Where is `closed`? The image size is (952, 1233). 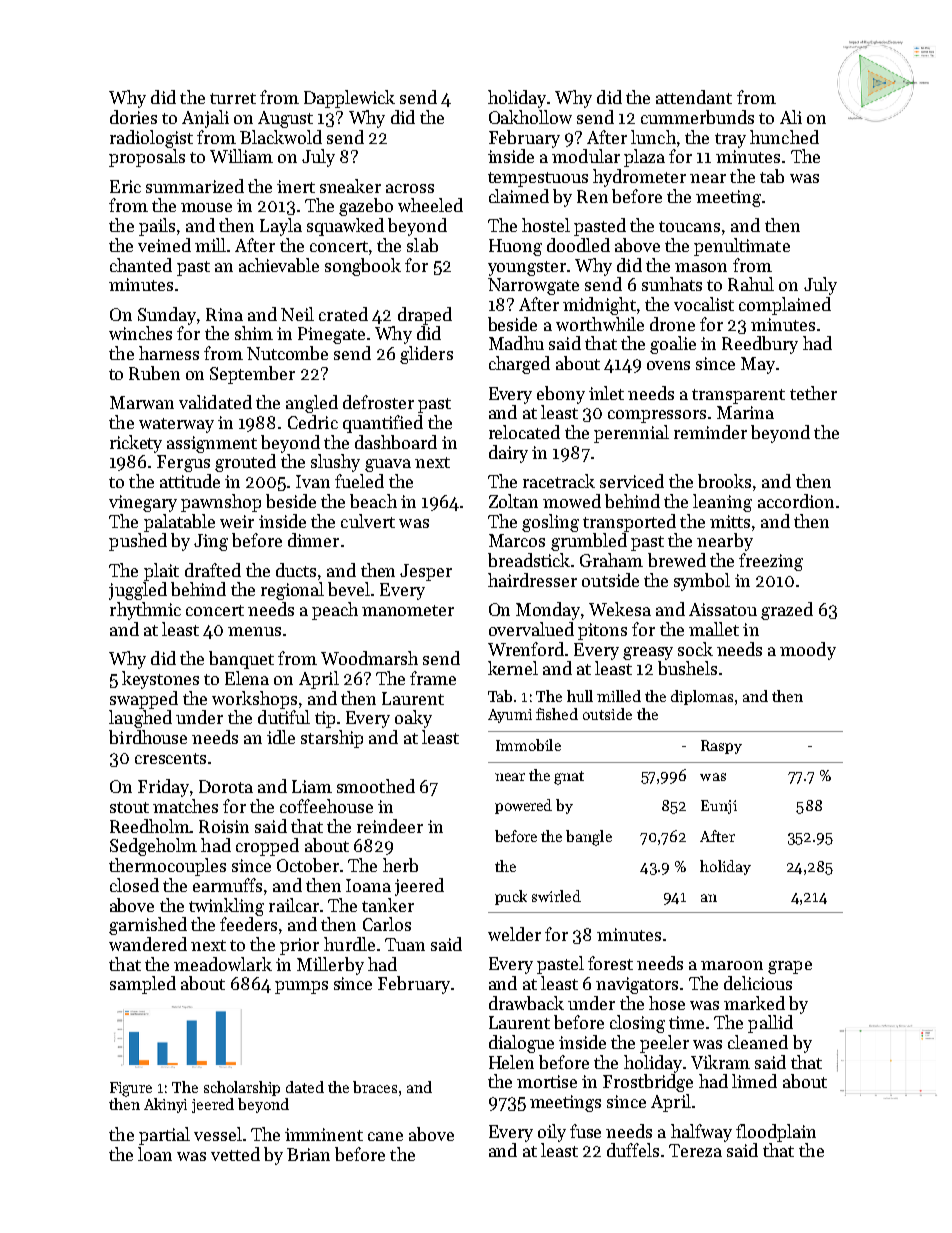 closed is located at coordinates (134, 885).
